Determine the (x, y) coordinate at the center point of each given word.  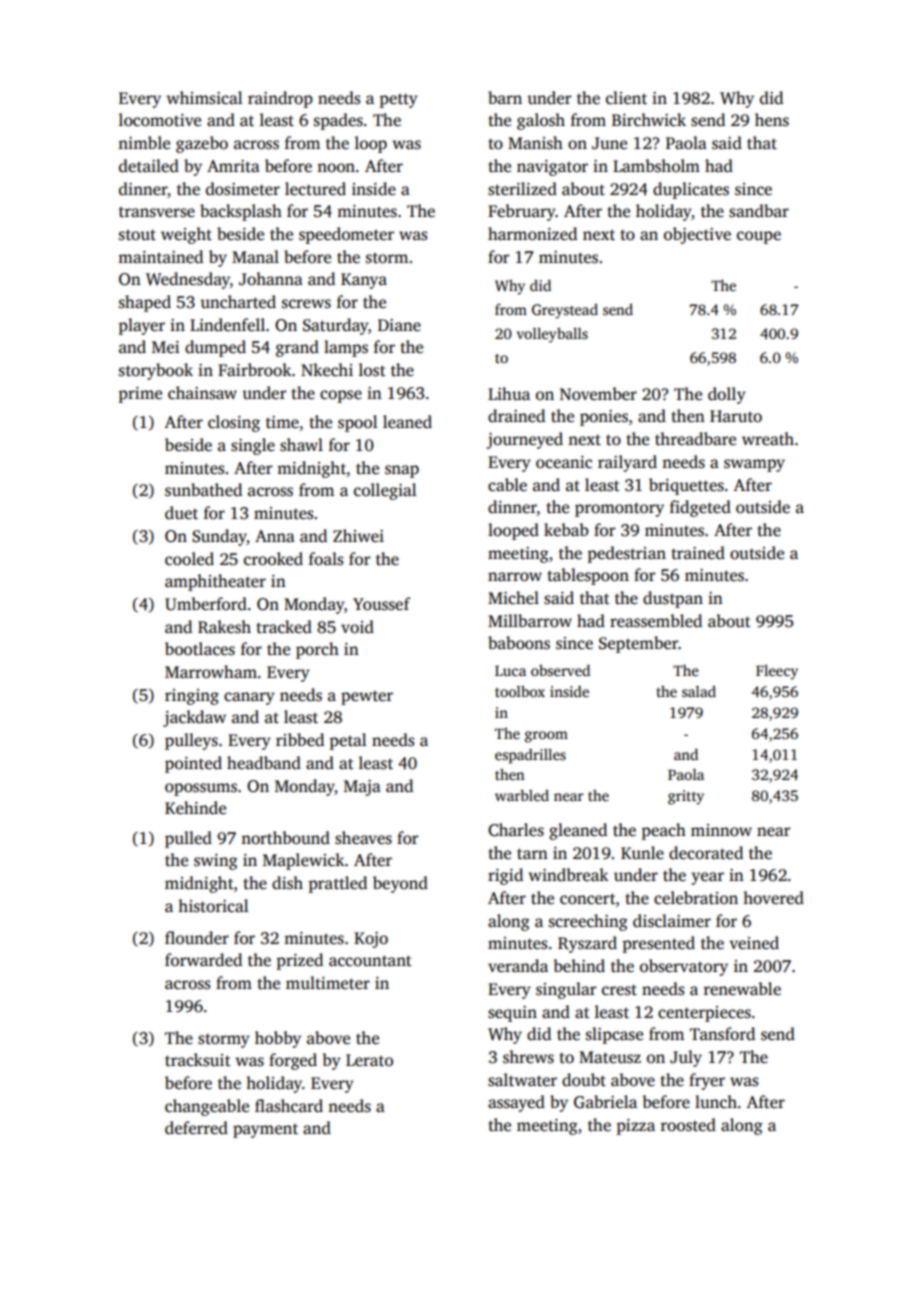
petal (348, 741)
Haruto (736, 416)
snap (402, 471)
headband (264, 763)
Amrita (233, 166)
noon (336, 168)
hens (772, 120)
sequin (512, 1014)
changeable (207, 1107)
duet (181, 513)
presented (659, 944)
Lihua (509, 393)
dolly (727, 395)
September (638, 644)
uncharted (238, 302)
